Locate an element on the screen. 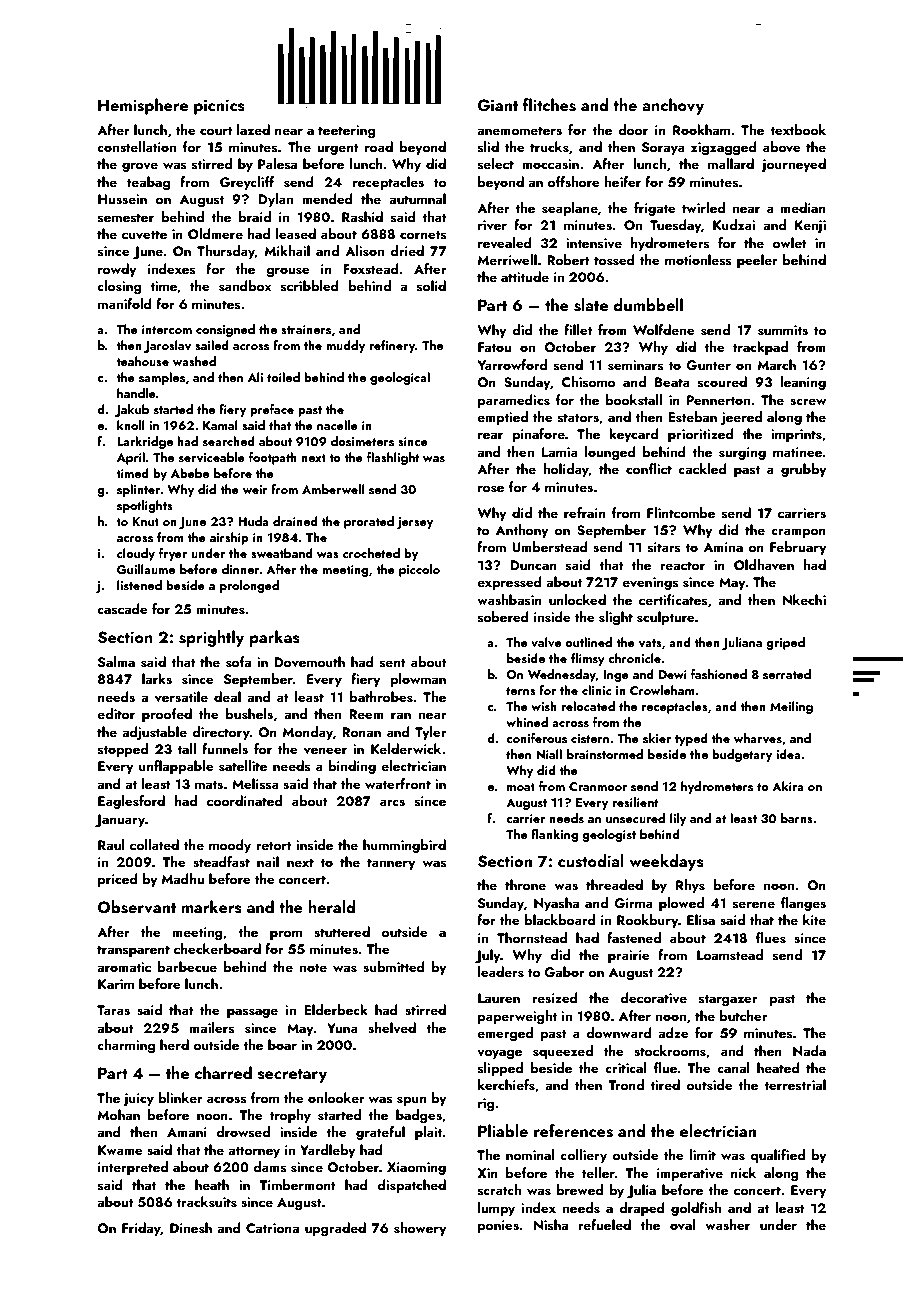 The image size is (924, 1308). stuttered is located at coordinates (342, 932).
